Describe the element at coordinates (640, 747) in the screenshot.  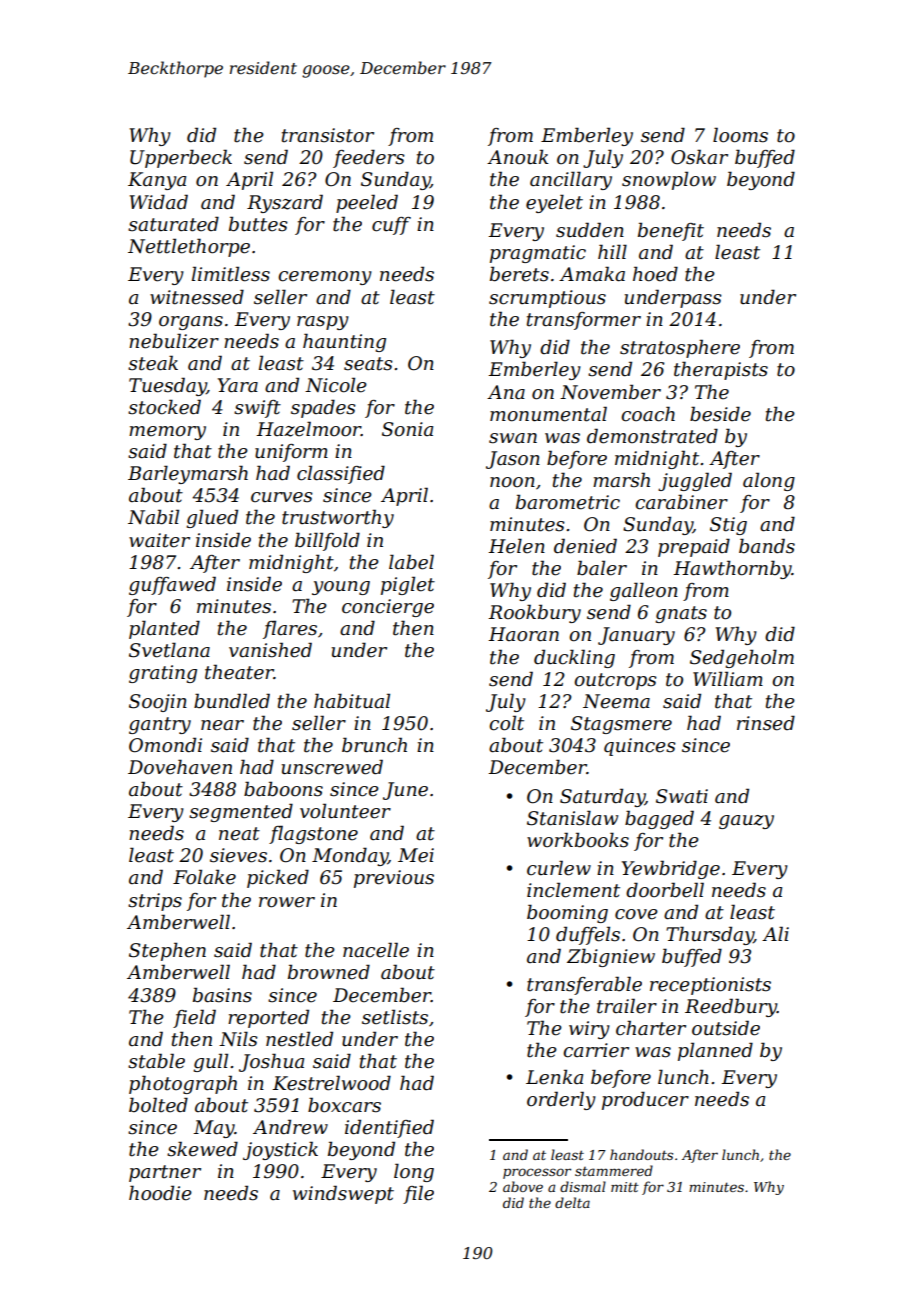
I see `quinces` at that location.
